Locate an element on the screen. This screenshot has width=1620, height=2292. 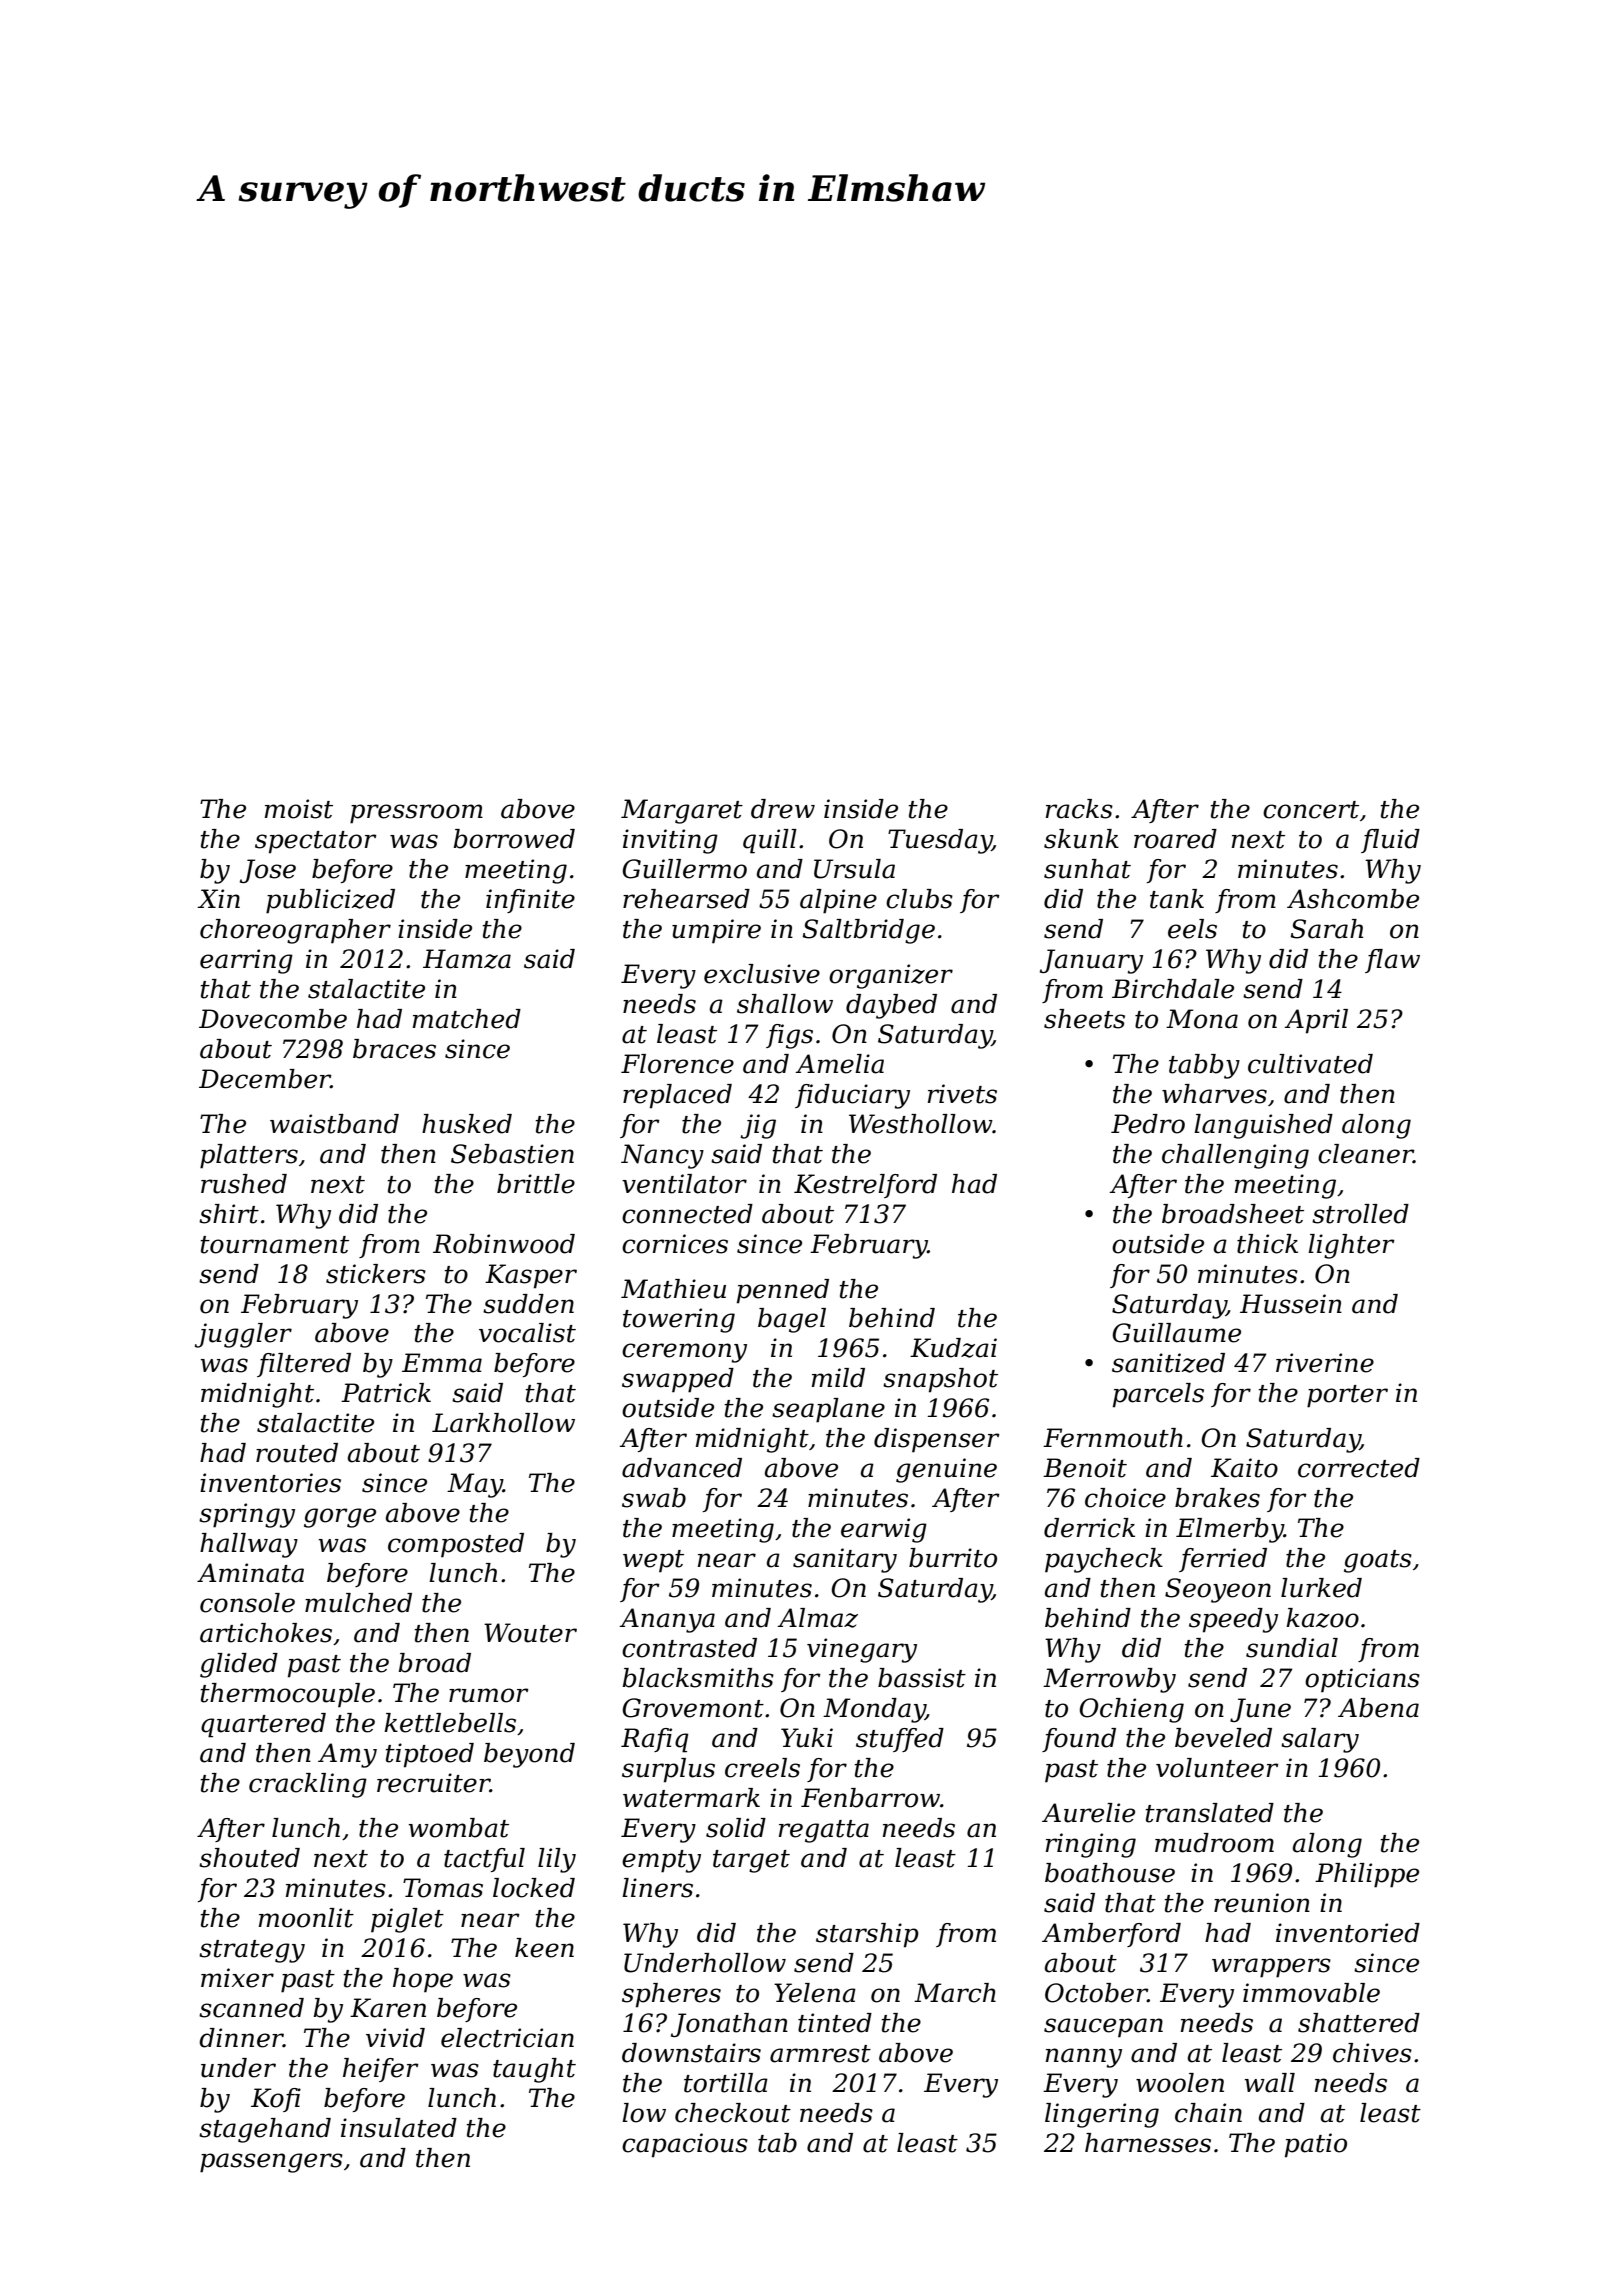
rivets is located at coordinates (962, 1094).
